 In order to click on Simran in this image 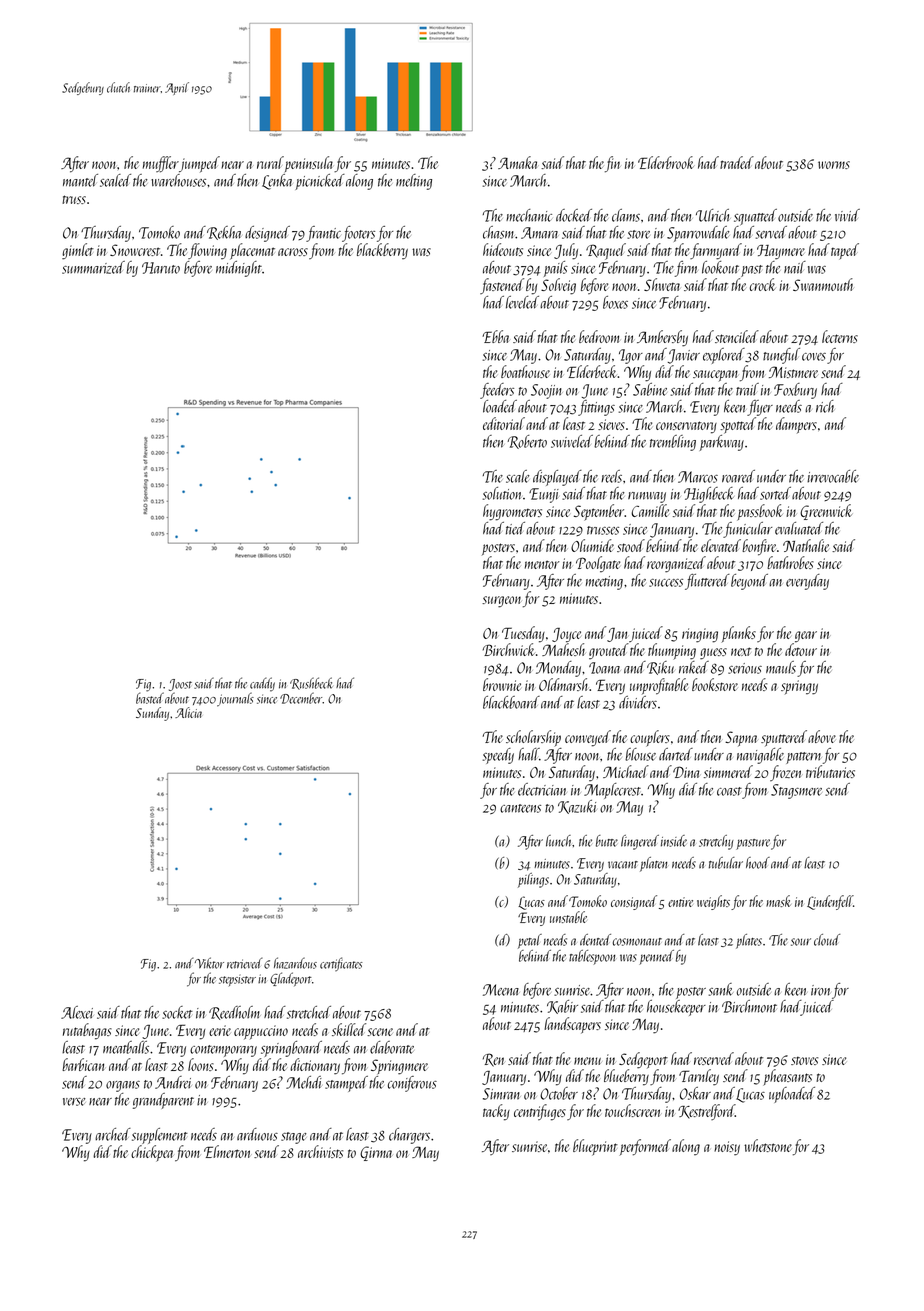, I will do `click(502, 1094)`.
